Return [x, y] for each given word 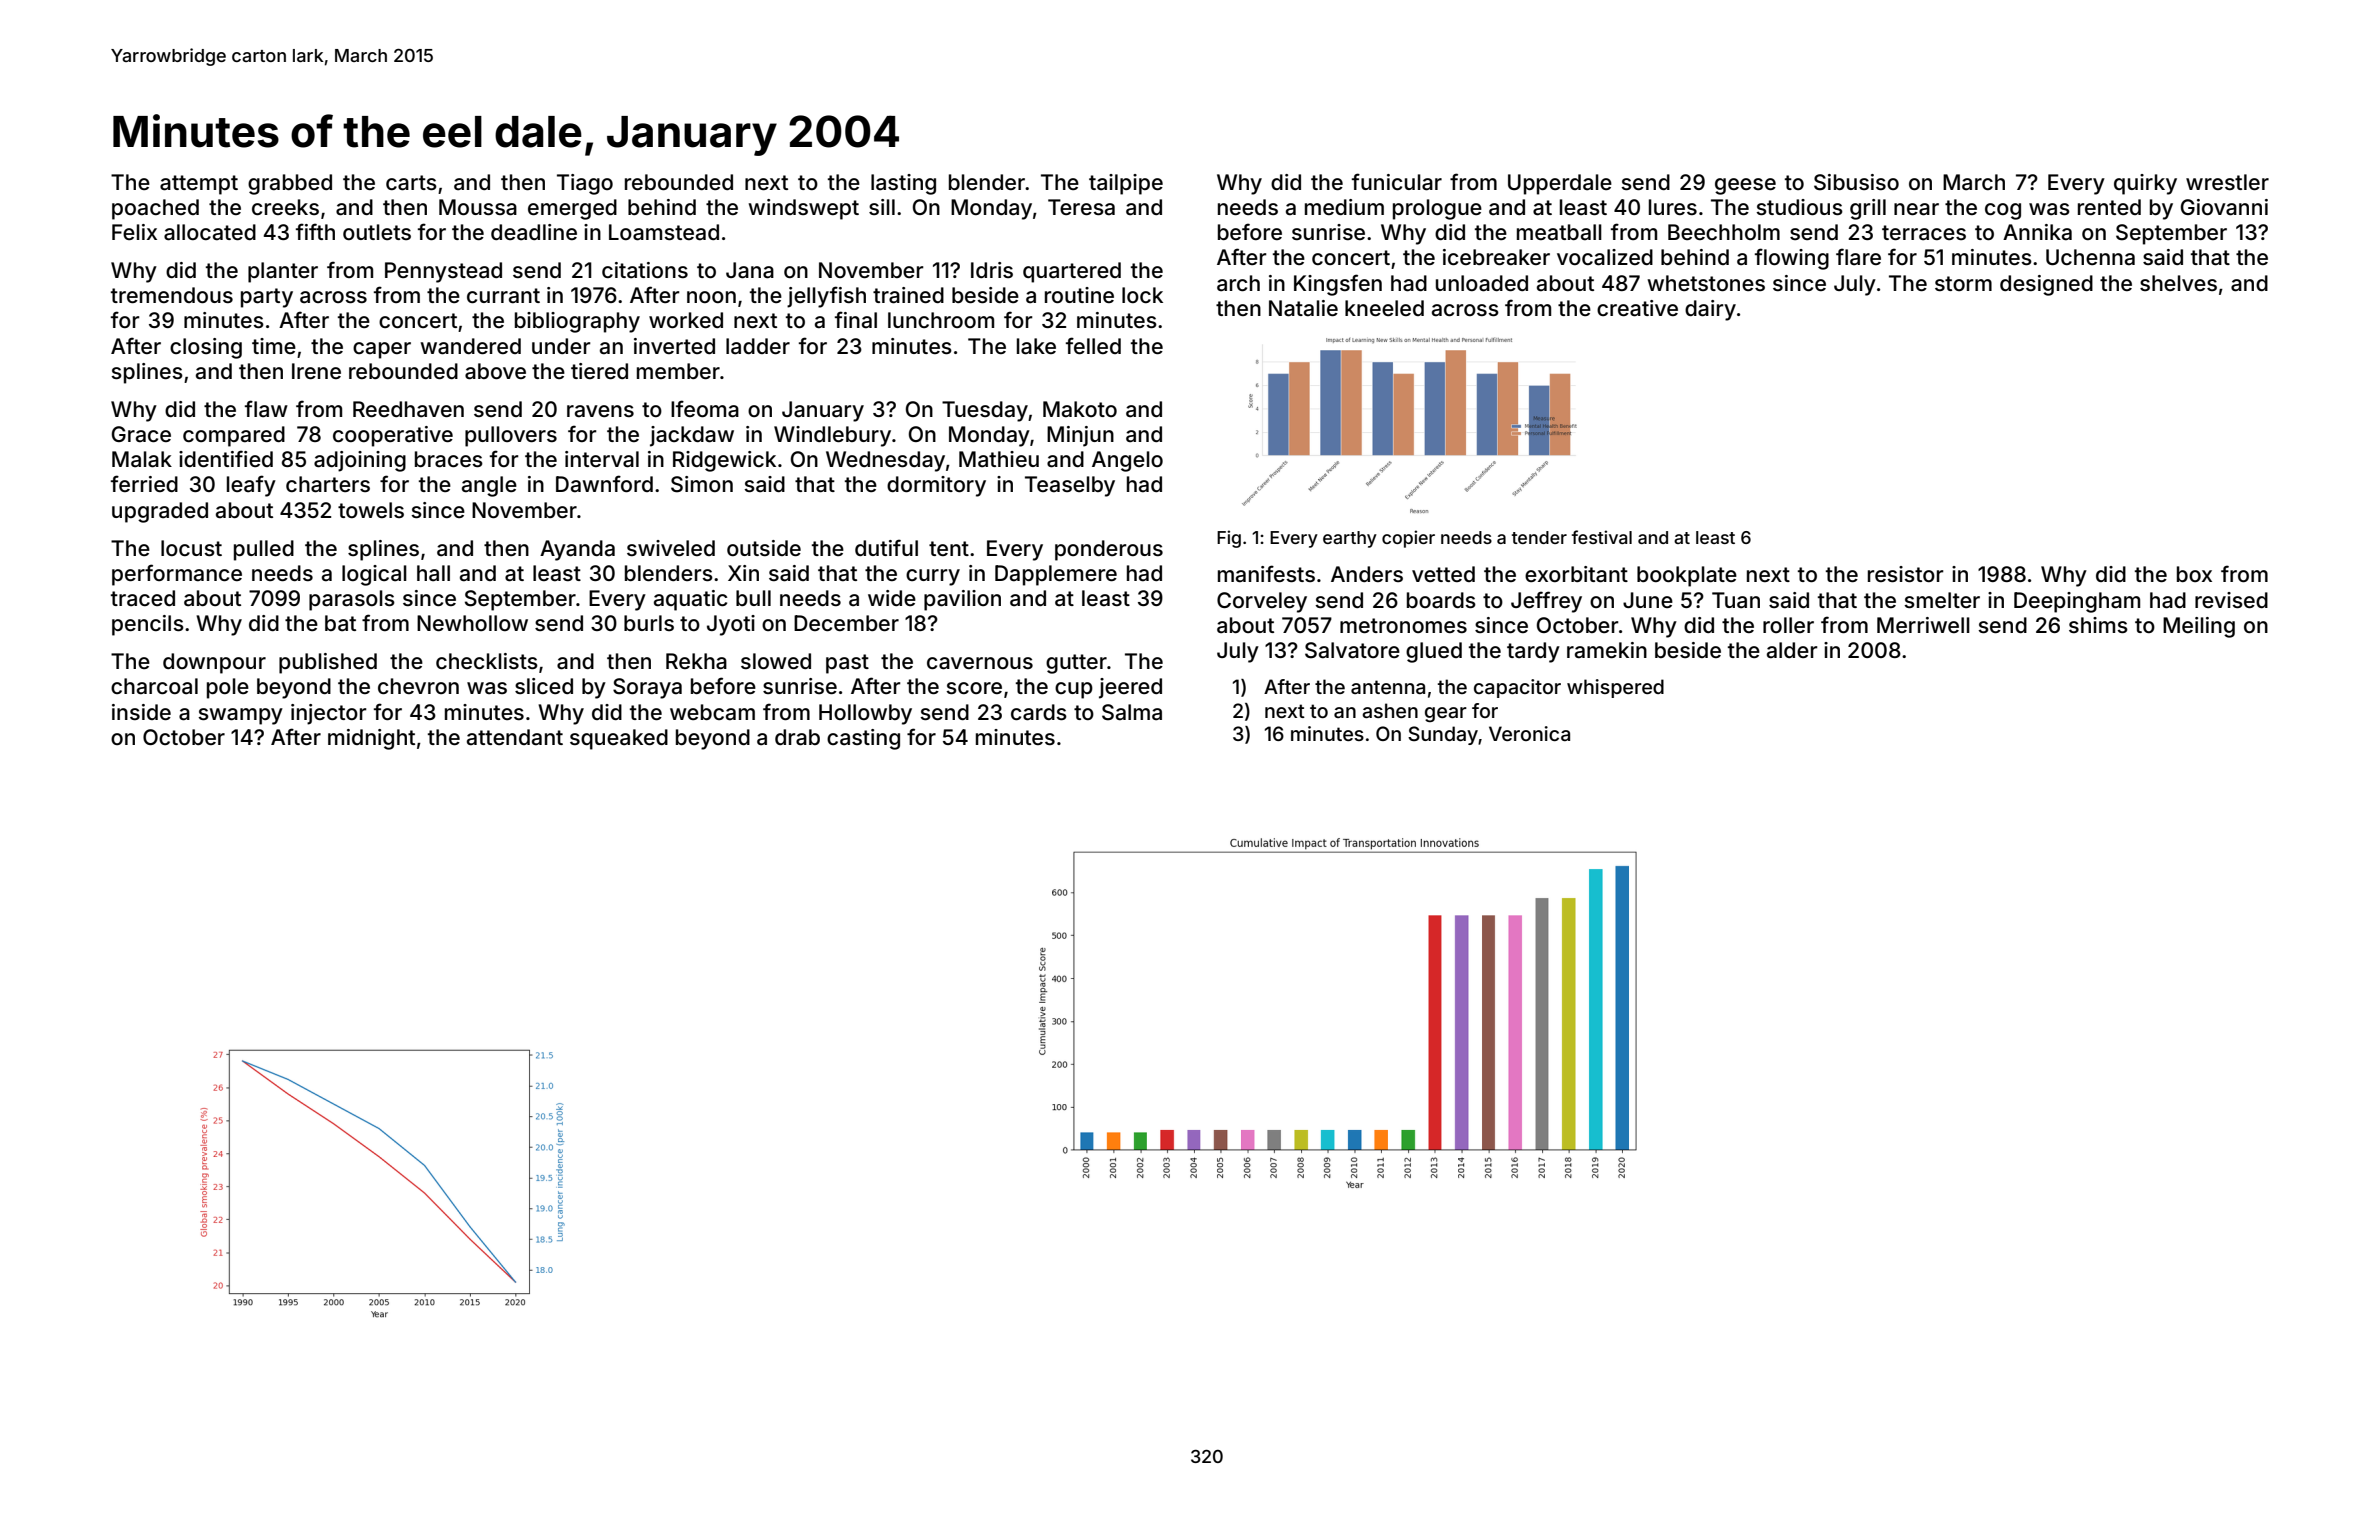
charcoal [154, 686]
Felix [134, 232]
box [2194, 574]
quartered [1072, 272]
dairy [1710, 310]
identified [226, 458]
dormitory [936, 486]
